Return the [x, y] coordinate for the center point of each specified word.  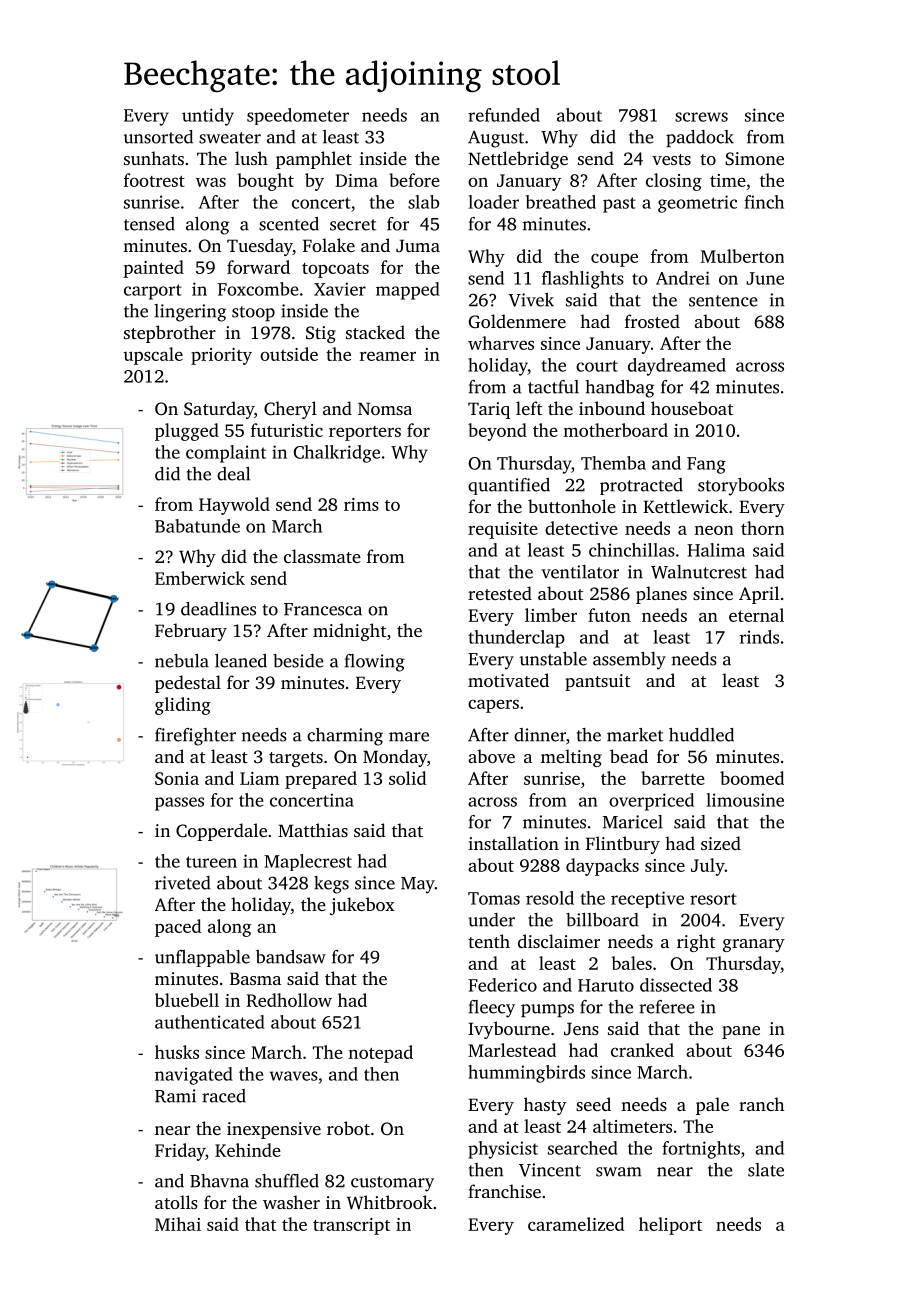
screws [701, 117]
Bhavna [219, 1181]
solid [407, 778]
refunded [504, 115]
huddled [701, 735]
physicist [503, 1150]
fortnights [701, 1150]
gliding [183, 706]
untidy [208, 117]
